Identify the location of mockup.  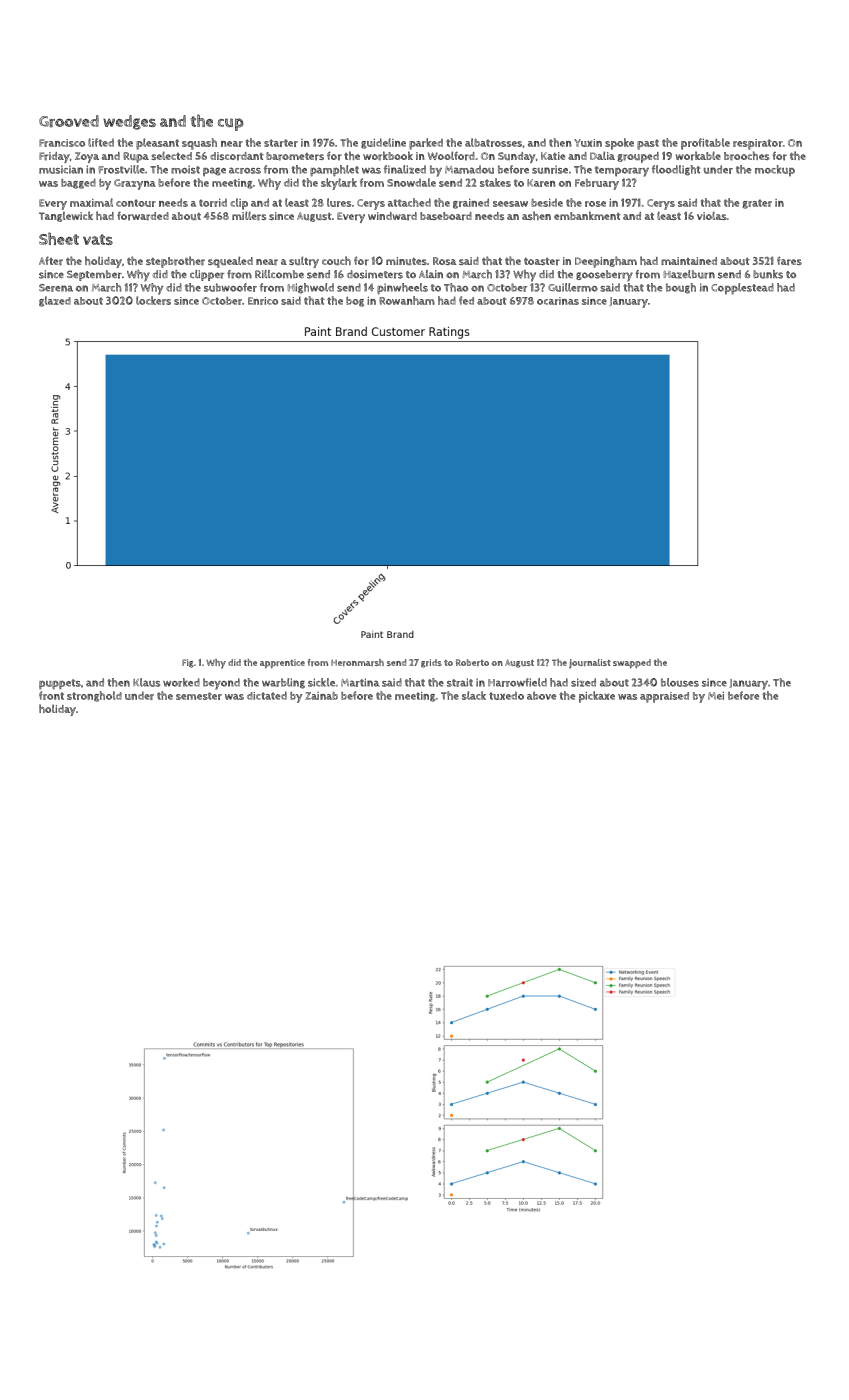
(775, 171).
